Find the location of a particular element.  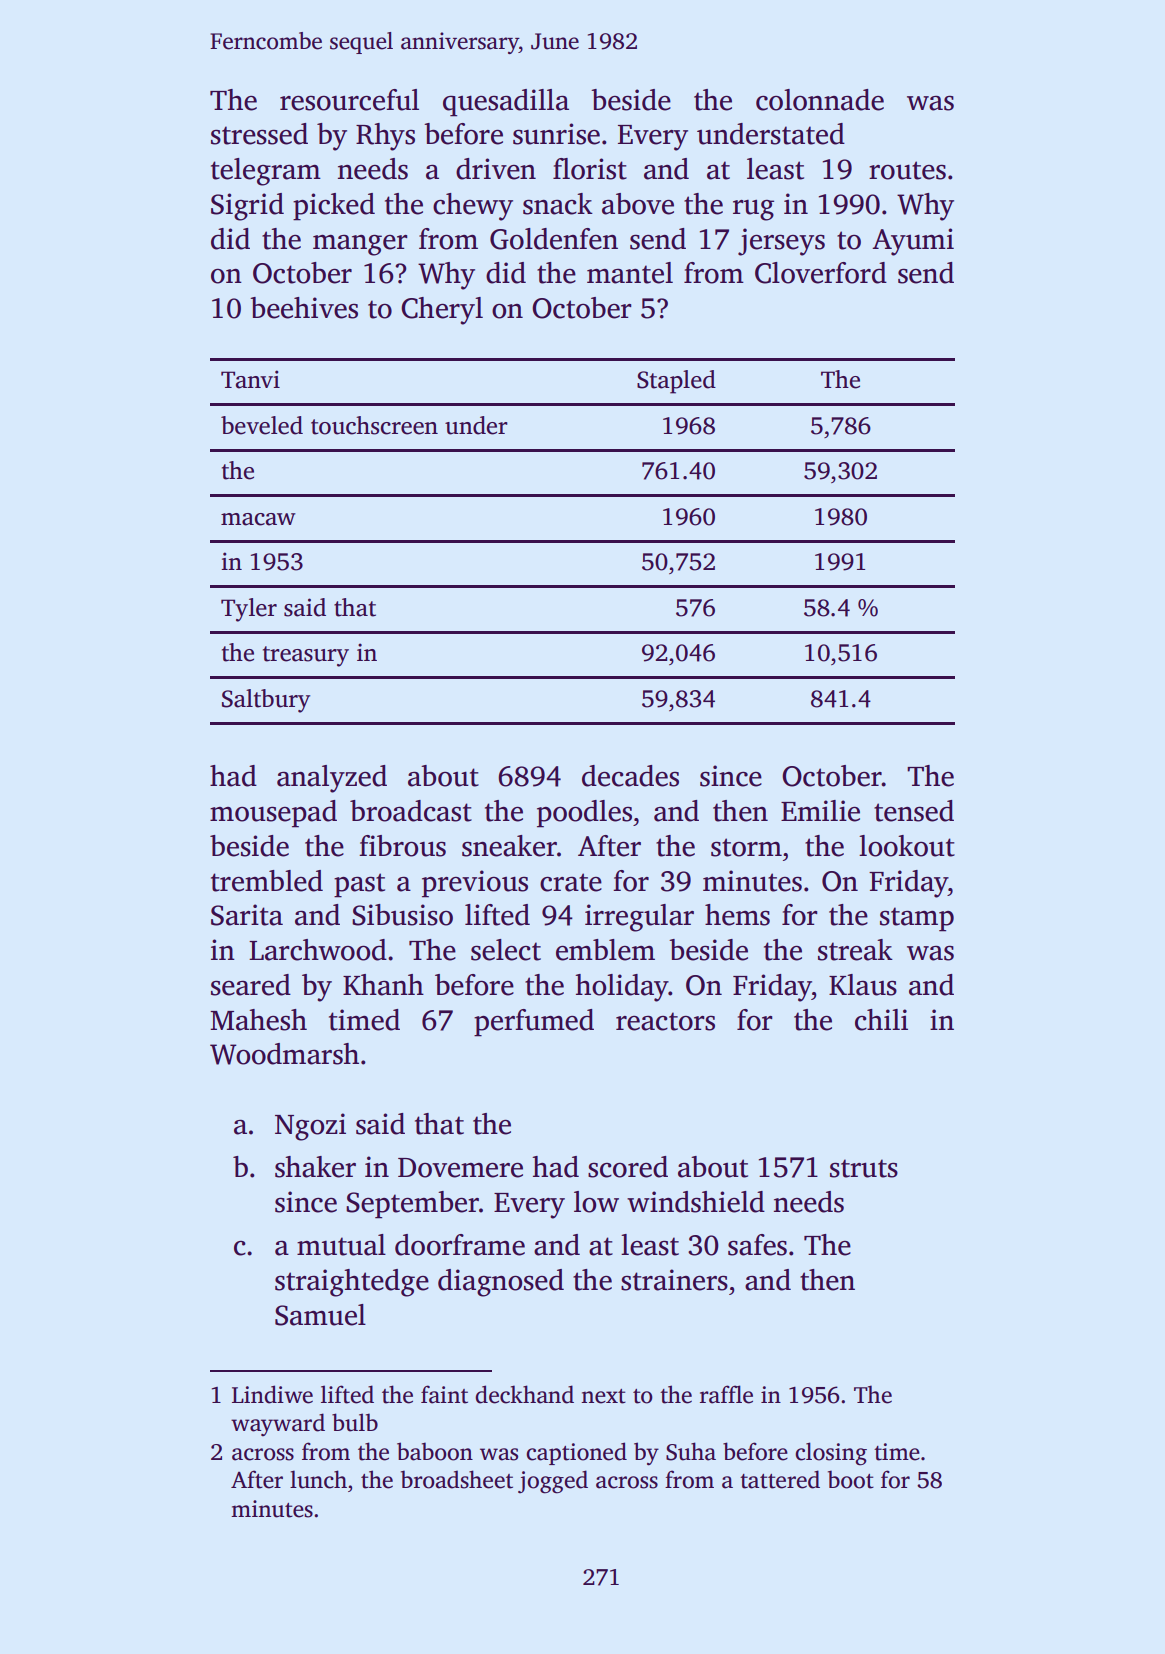

perfumed is located at coordinates (534, 1023).
